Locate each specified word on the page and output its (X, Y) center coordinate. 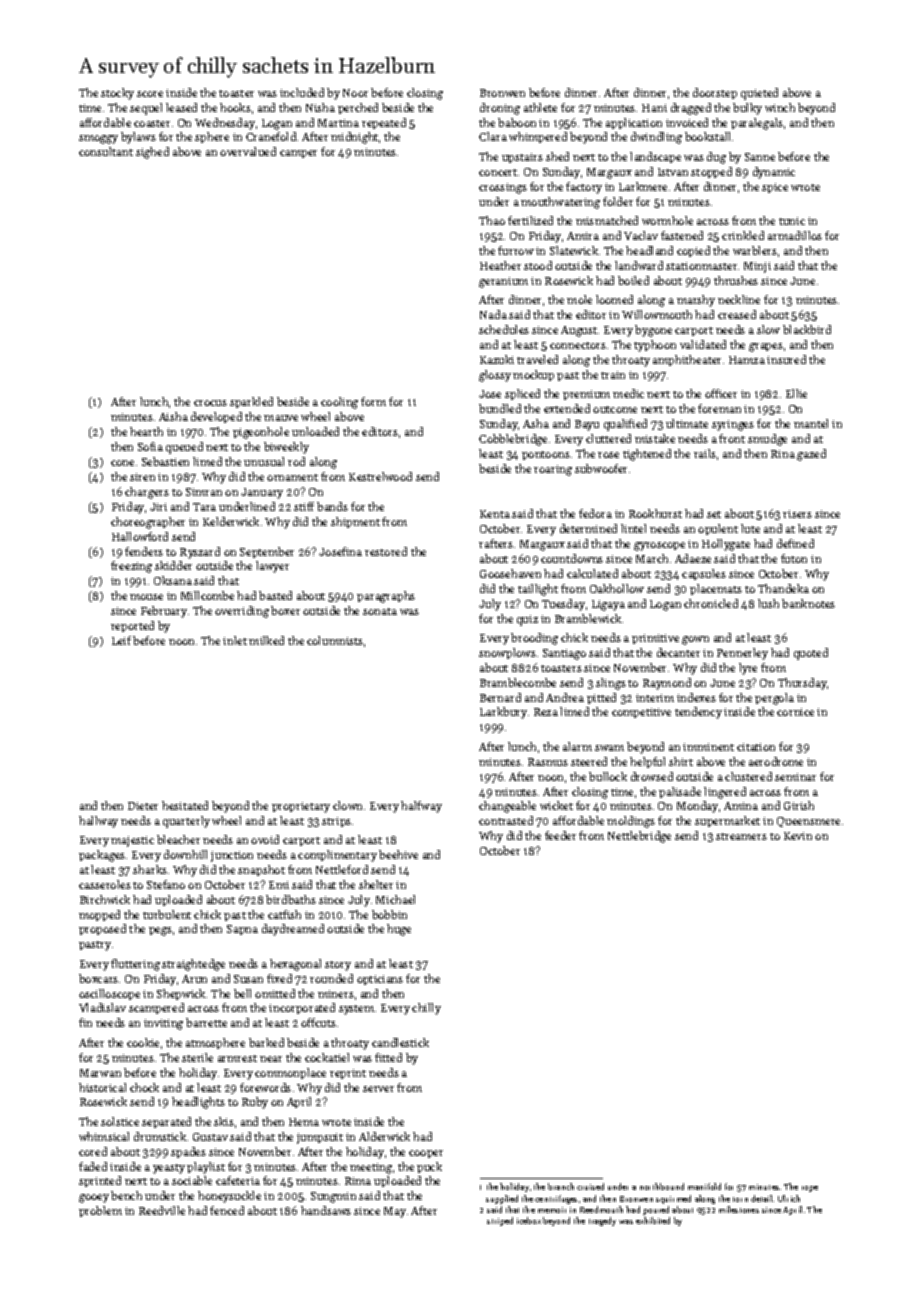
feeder (560, 835)
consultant (106, 151)
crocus (210, 403)
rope (810, 1189)
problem (100, 1211)
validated (703, 344)
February (164, 612)
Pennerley (742, 654)
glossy (495, 376)
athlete (540, 107)
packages (102, 856)
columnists (335, 640)
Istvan (673, 172)
